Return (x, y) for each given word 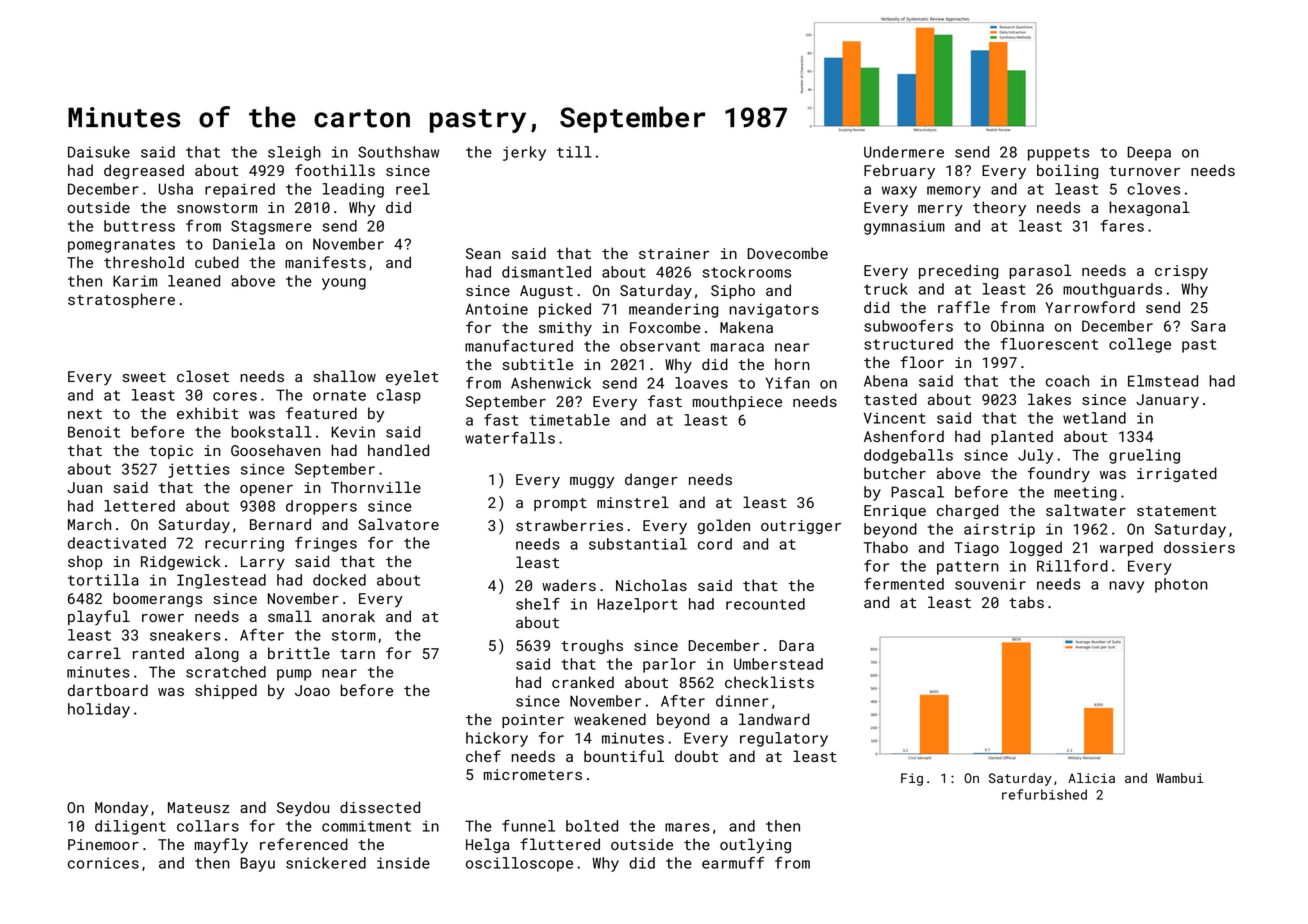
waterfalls (510, 438)
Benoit (94, 432)
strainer (674, 253)
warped (1126, 548)
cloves (1153, 189)
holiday (99, 710)
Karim (135, 281)
